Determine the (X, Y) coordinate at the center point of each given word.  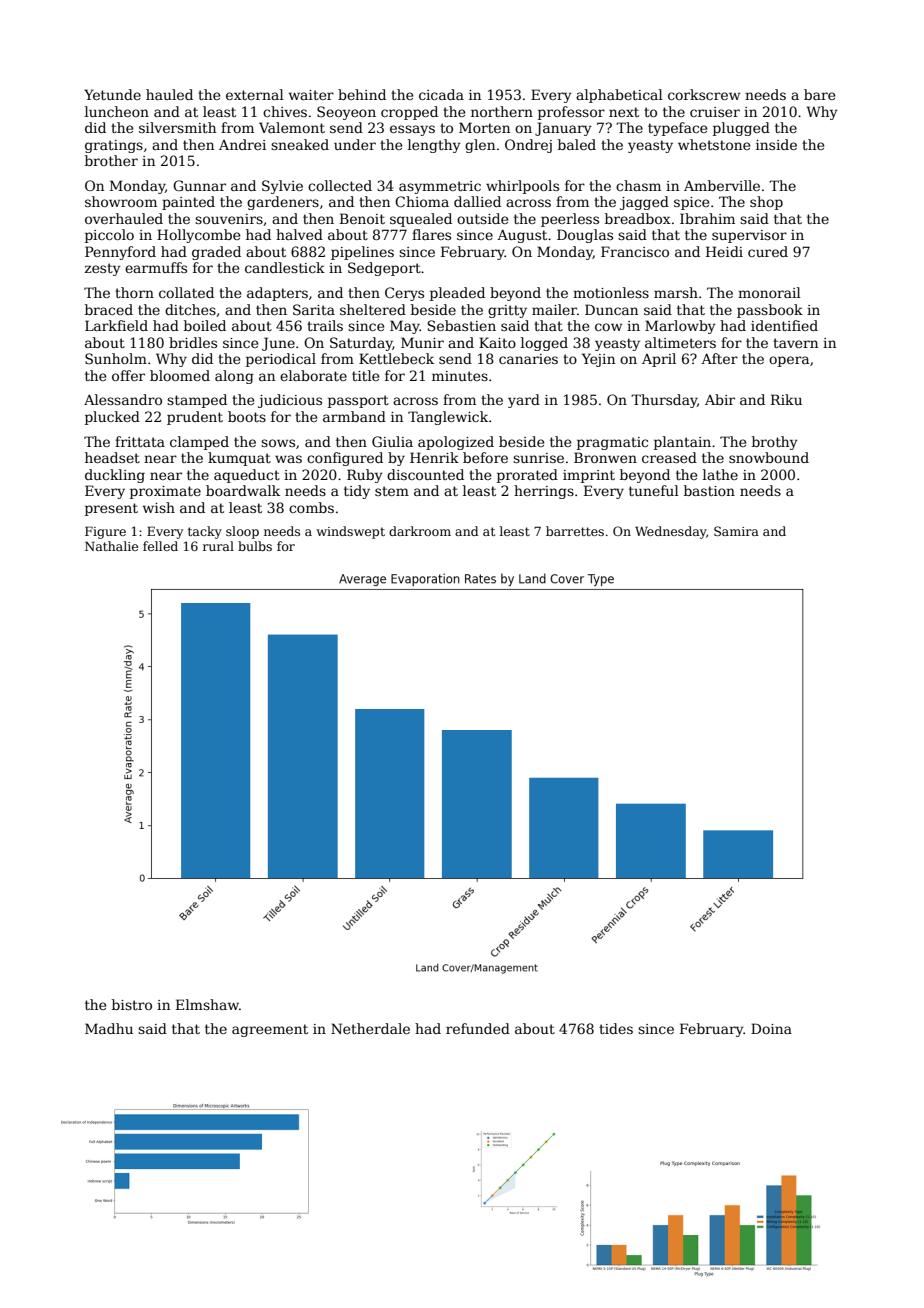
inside (776, 144)
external (255, 94)
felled (160, 546)
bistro (132, 1004)
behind (362, 94)
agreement (270, 1030)
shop (766, 203)
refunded (478, 1028)
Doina (771, 1028)
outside (482, 218)
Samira (736, 531)
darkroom (420, 531)
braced (109, 309)
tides (616, 1028)
